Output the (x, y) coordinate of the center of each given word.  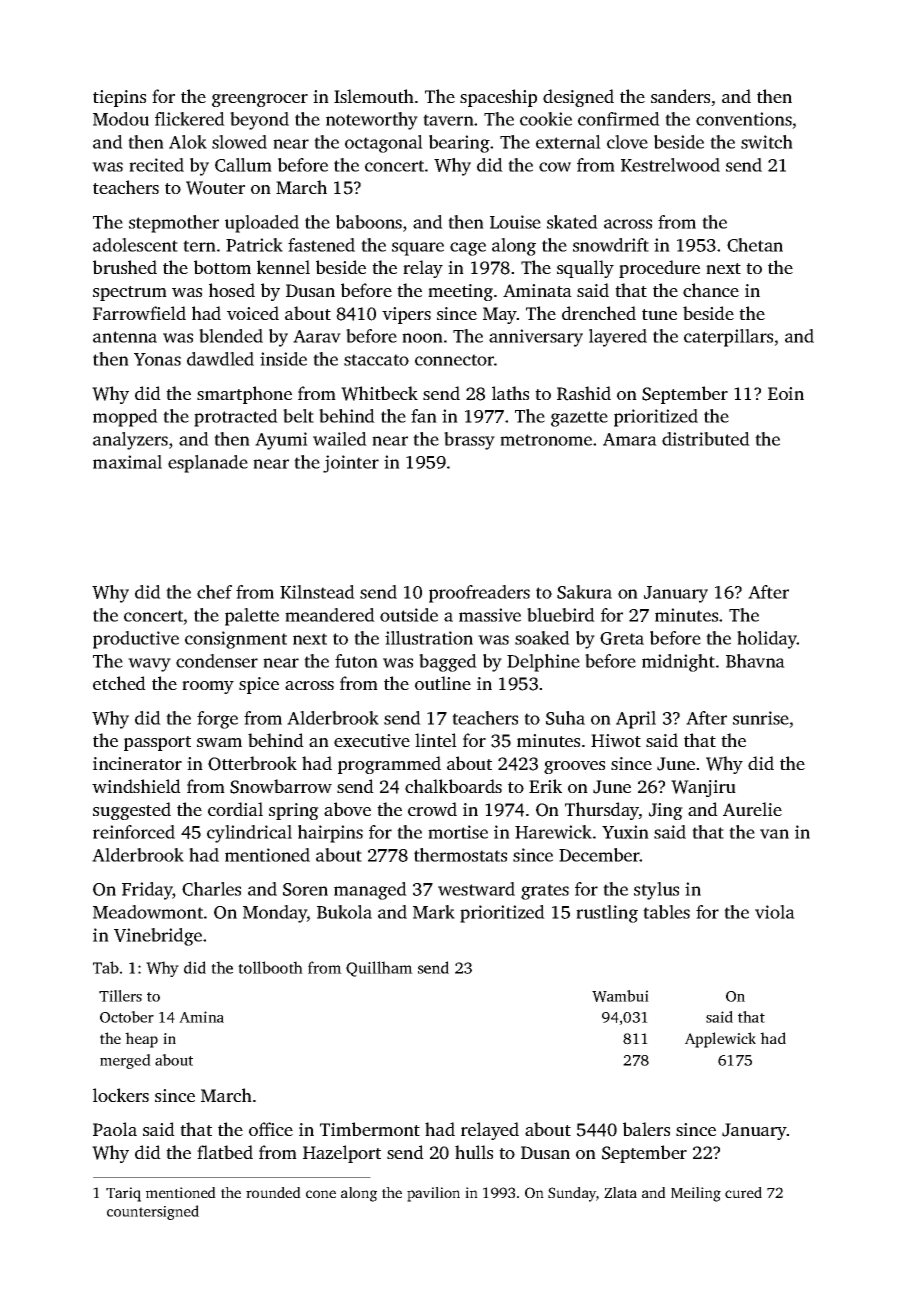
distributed (706, 439)
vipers (406, 315)
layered (618, 338)
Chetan (755, 245)
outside (409, 615)
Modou (121, 119)
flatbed (225, 1152)
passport (157, 743)
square (418, 249)
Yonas (157, 359)
